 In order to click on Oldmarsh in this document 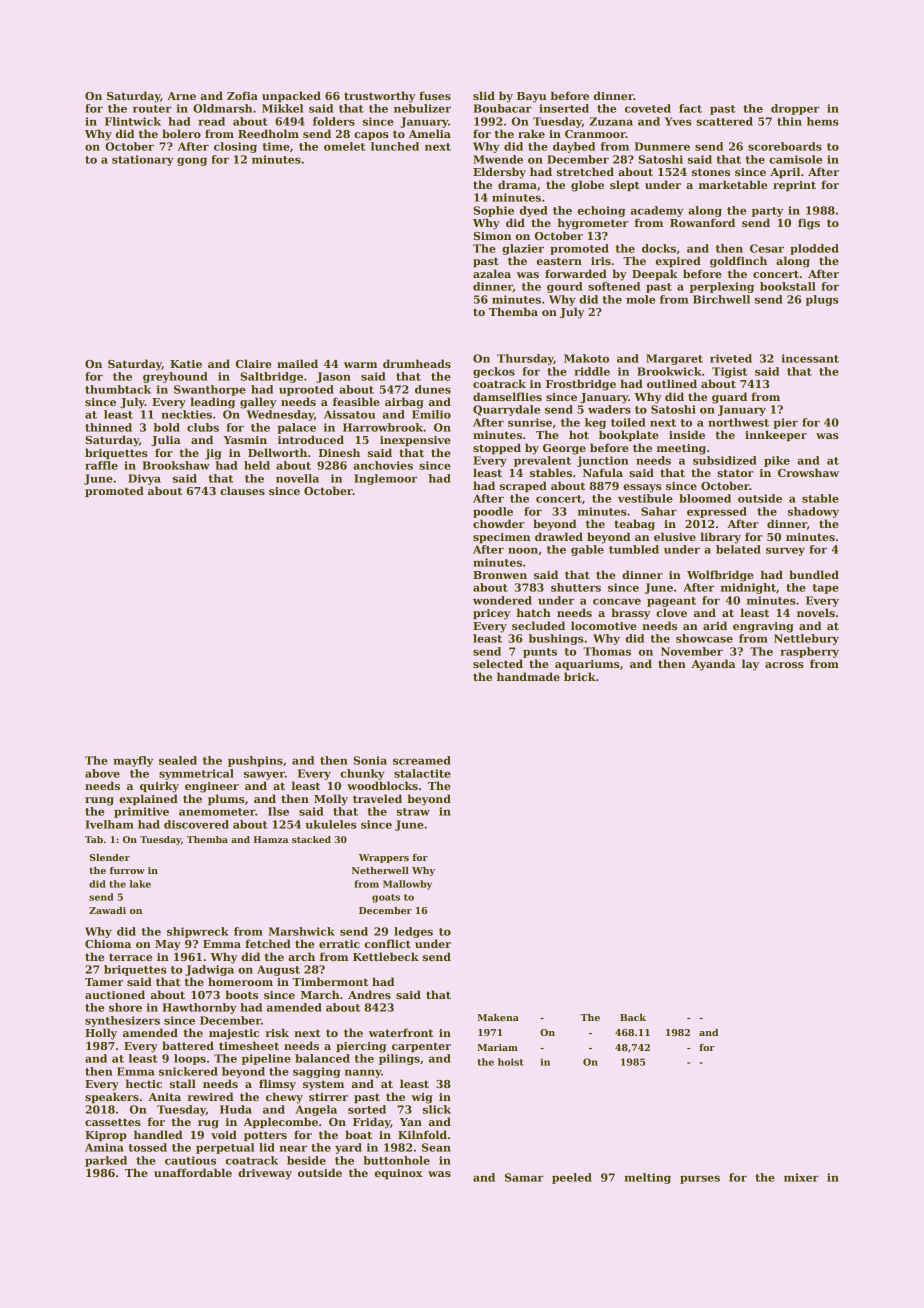, I will do `click(222, 108)`.
